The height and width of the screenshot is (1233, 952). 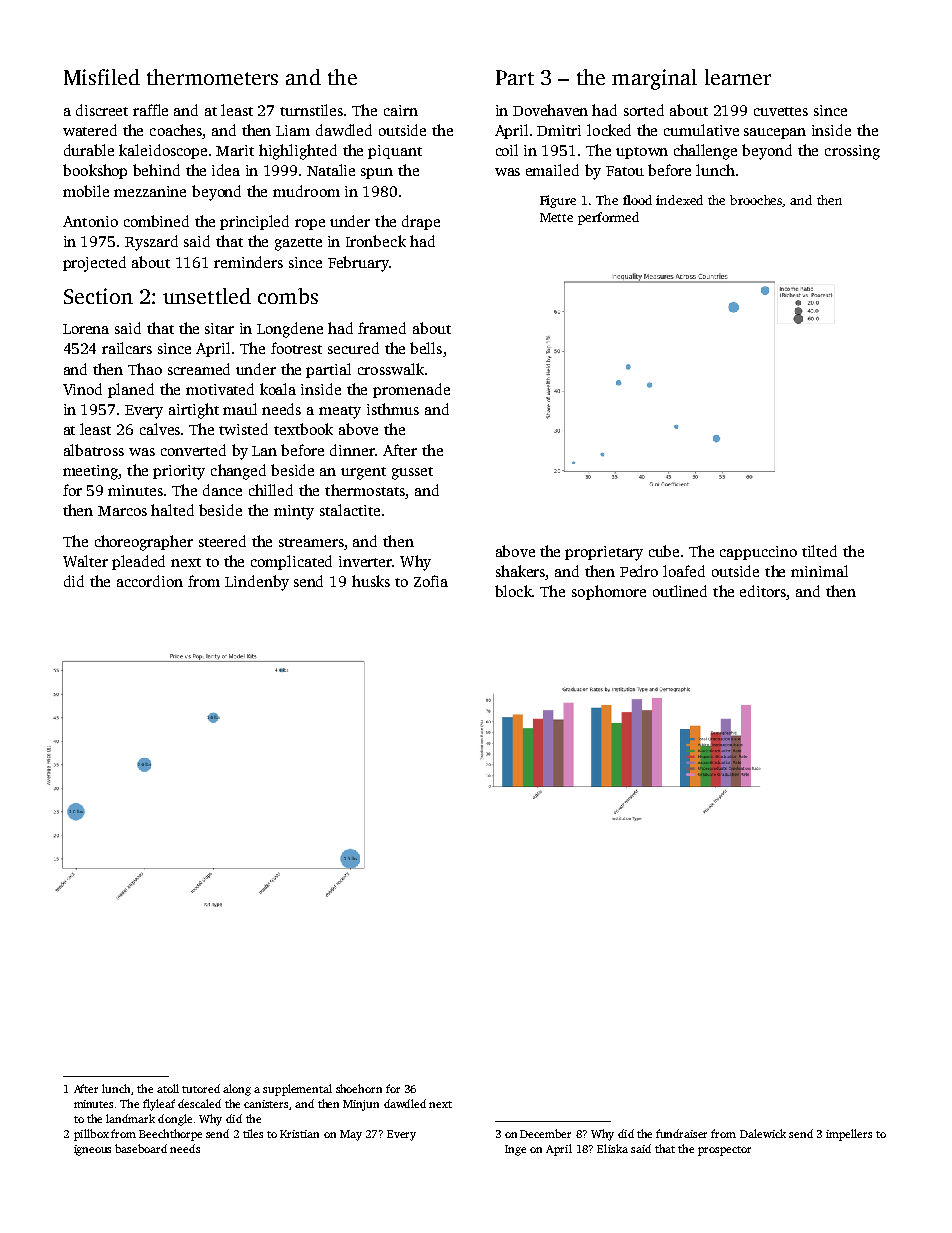 What do you see at coordinates (411, 390) in the screenshot?
I see `promenade` at bounding box center [411, 390].
